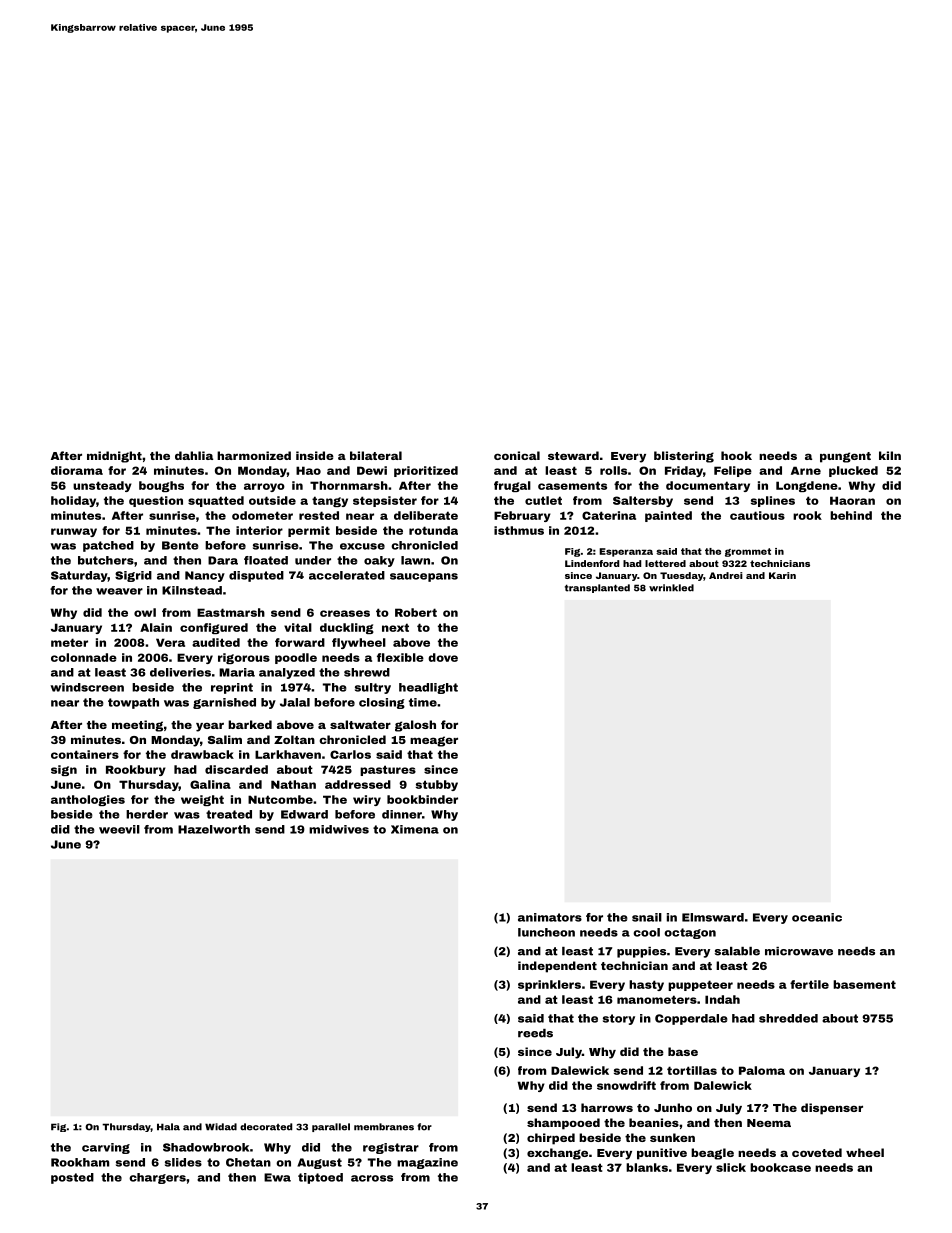  What do you see at coordinates (597, 588) in the image?
I see `transplanted` at bounding box center [597, 588].
